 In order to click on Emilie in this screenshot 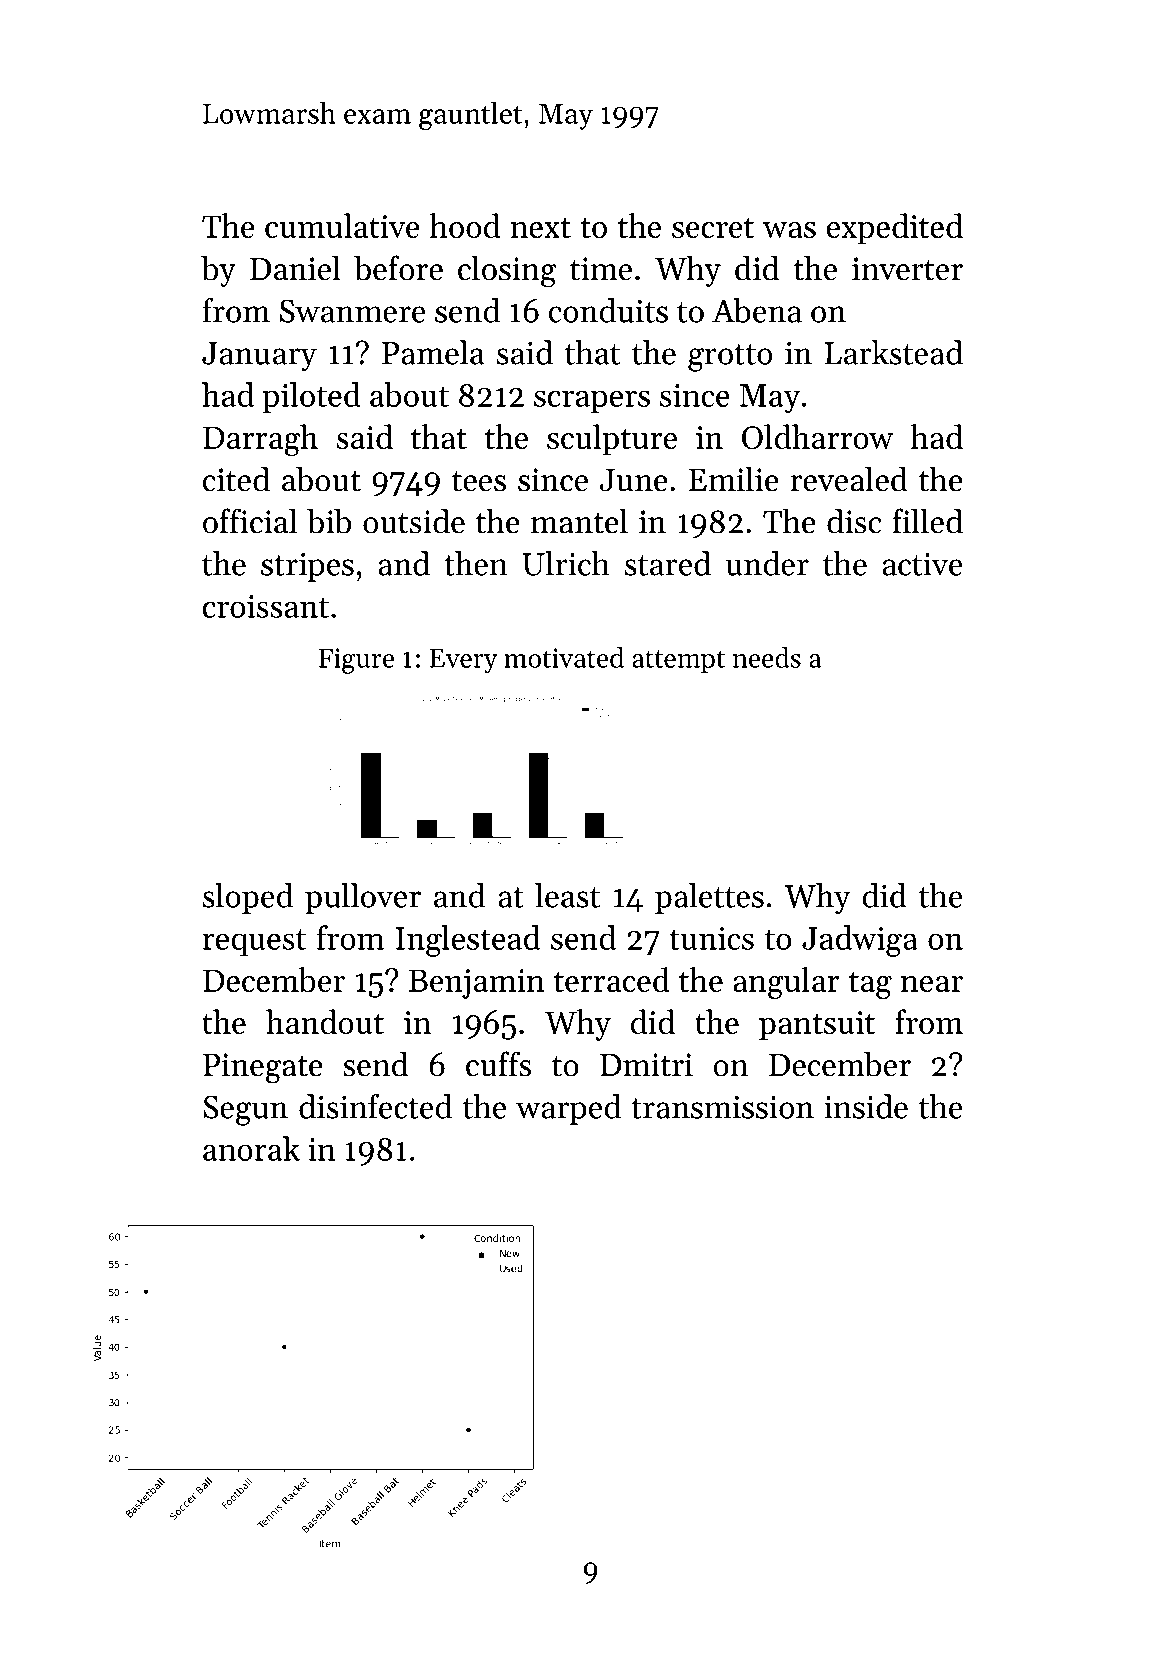, I will do `click(734, 479)`.
